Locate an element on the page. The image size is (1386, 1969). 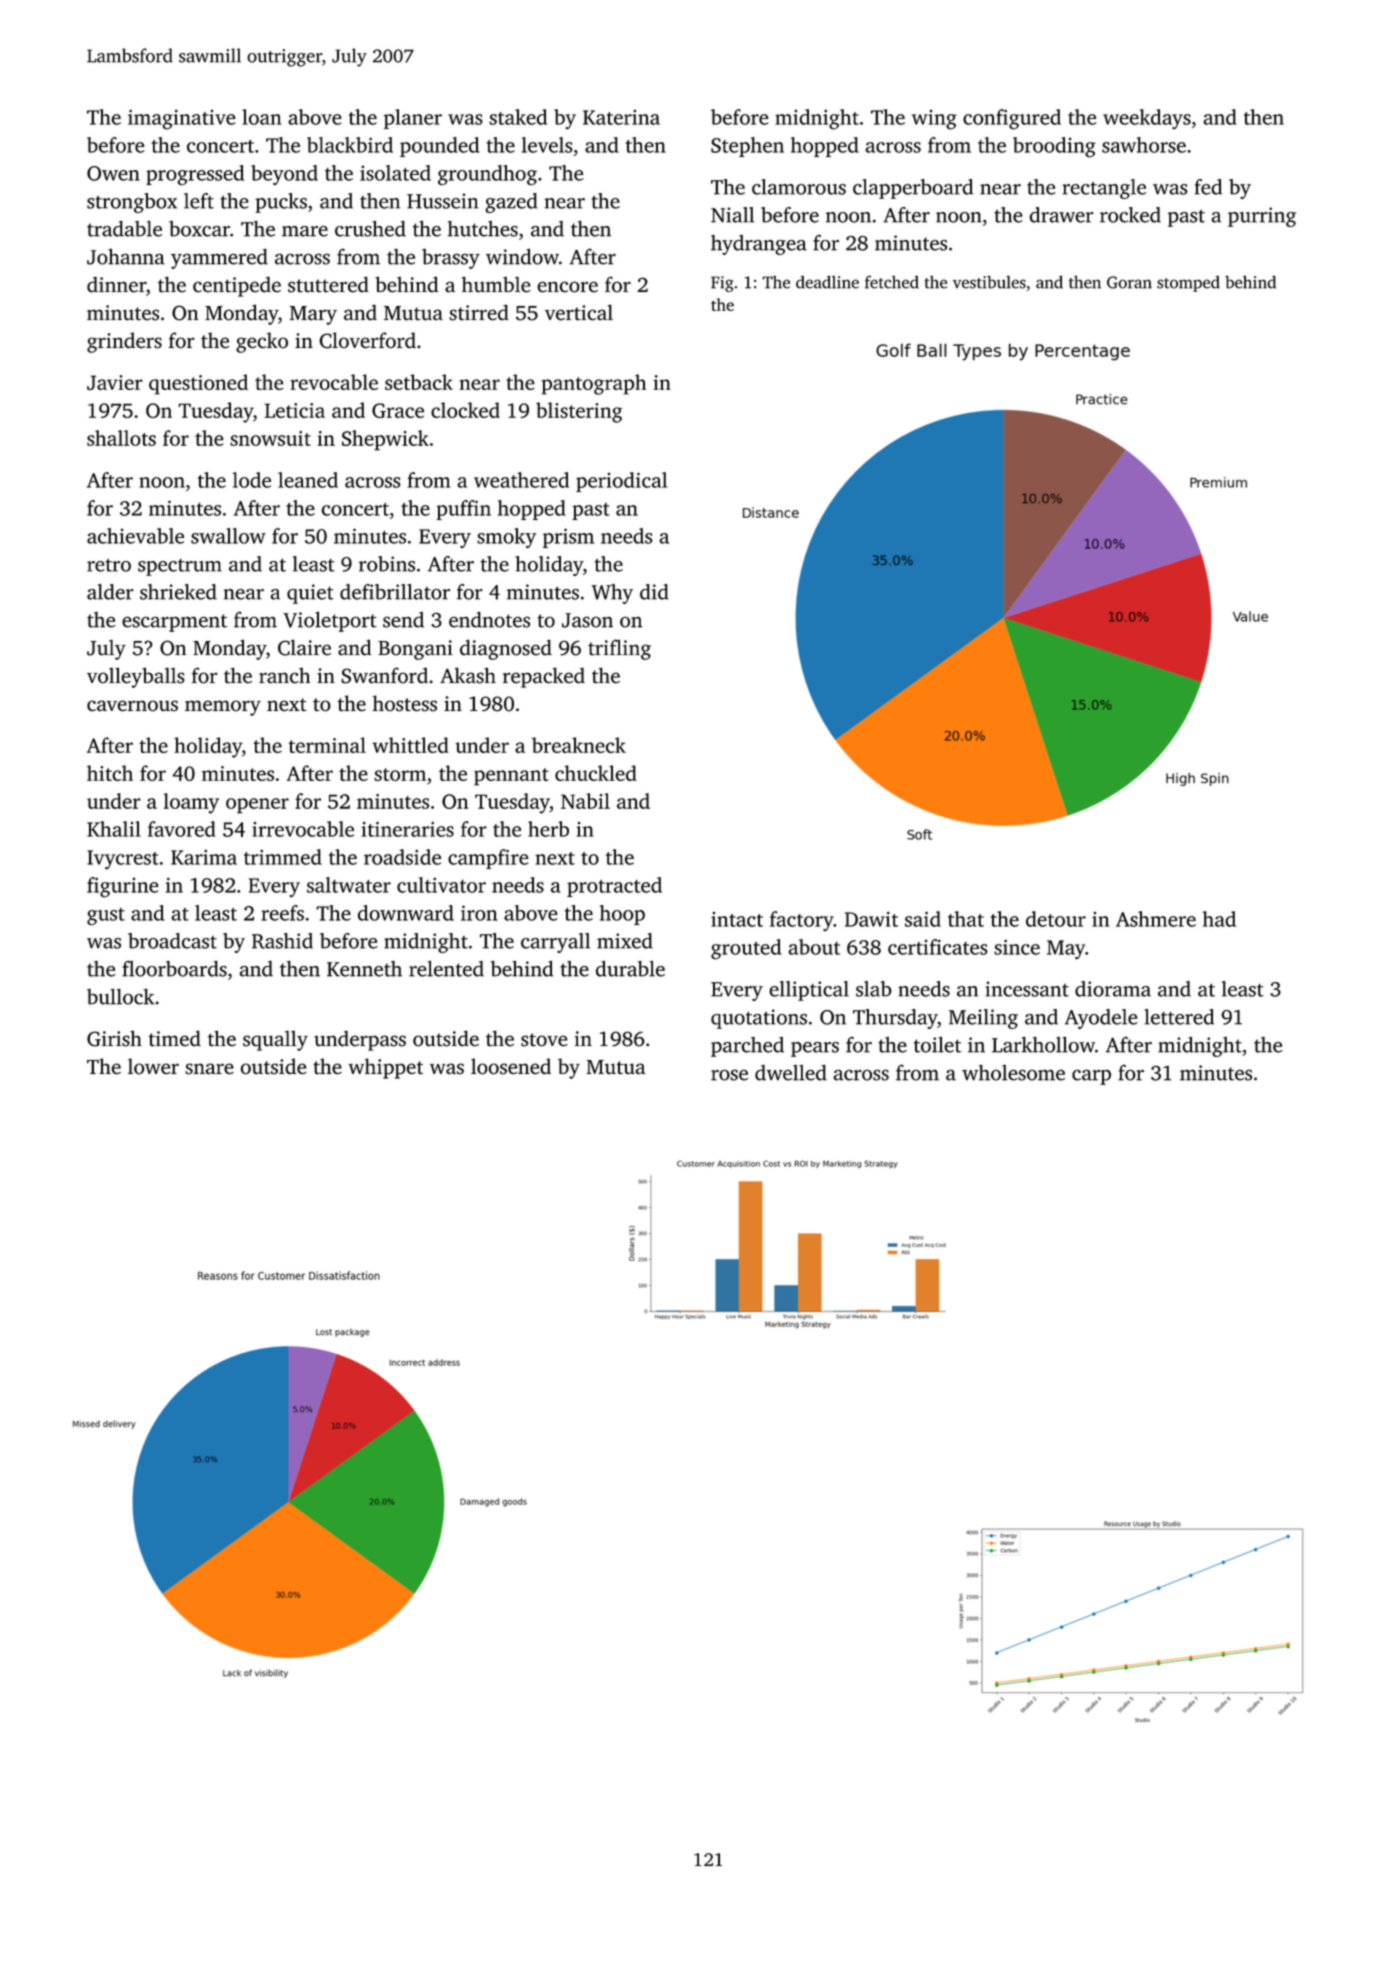
fetched is located at coordinates (892, 282).
